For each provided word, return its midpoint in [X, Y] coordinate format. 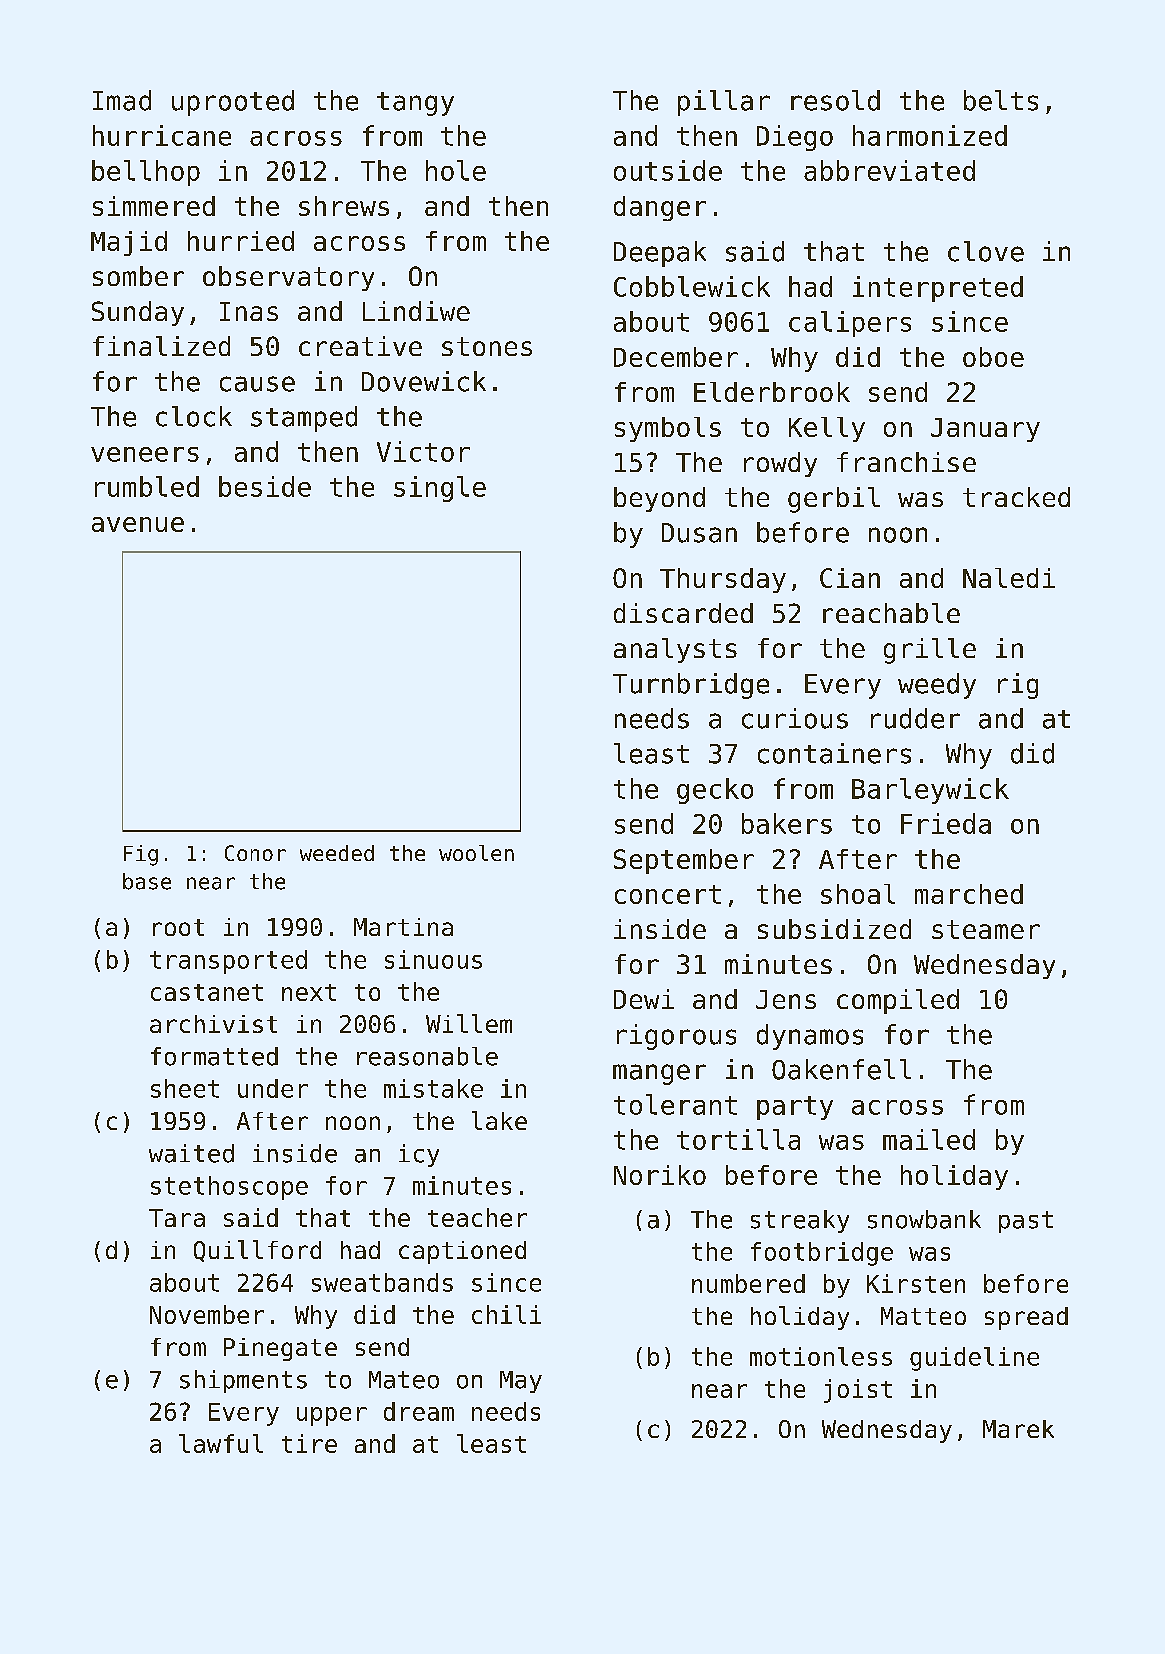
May [521, 1382]
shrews [344, 206]
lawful [221, 1443]
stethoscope [229, 1188]
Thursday [723, 580]
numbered [748, 1283]
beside [265, 486]
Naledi [1009, 578]
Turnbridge [691, 686]
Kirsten [916, 1283]
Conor [255, 853]
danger [660, 208]
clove [986, 251]
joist [858, 1391]
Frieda [946, 823]
